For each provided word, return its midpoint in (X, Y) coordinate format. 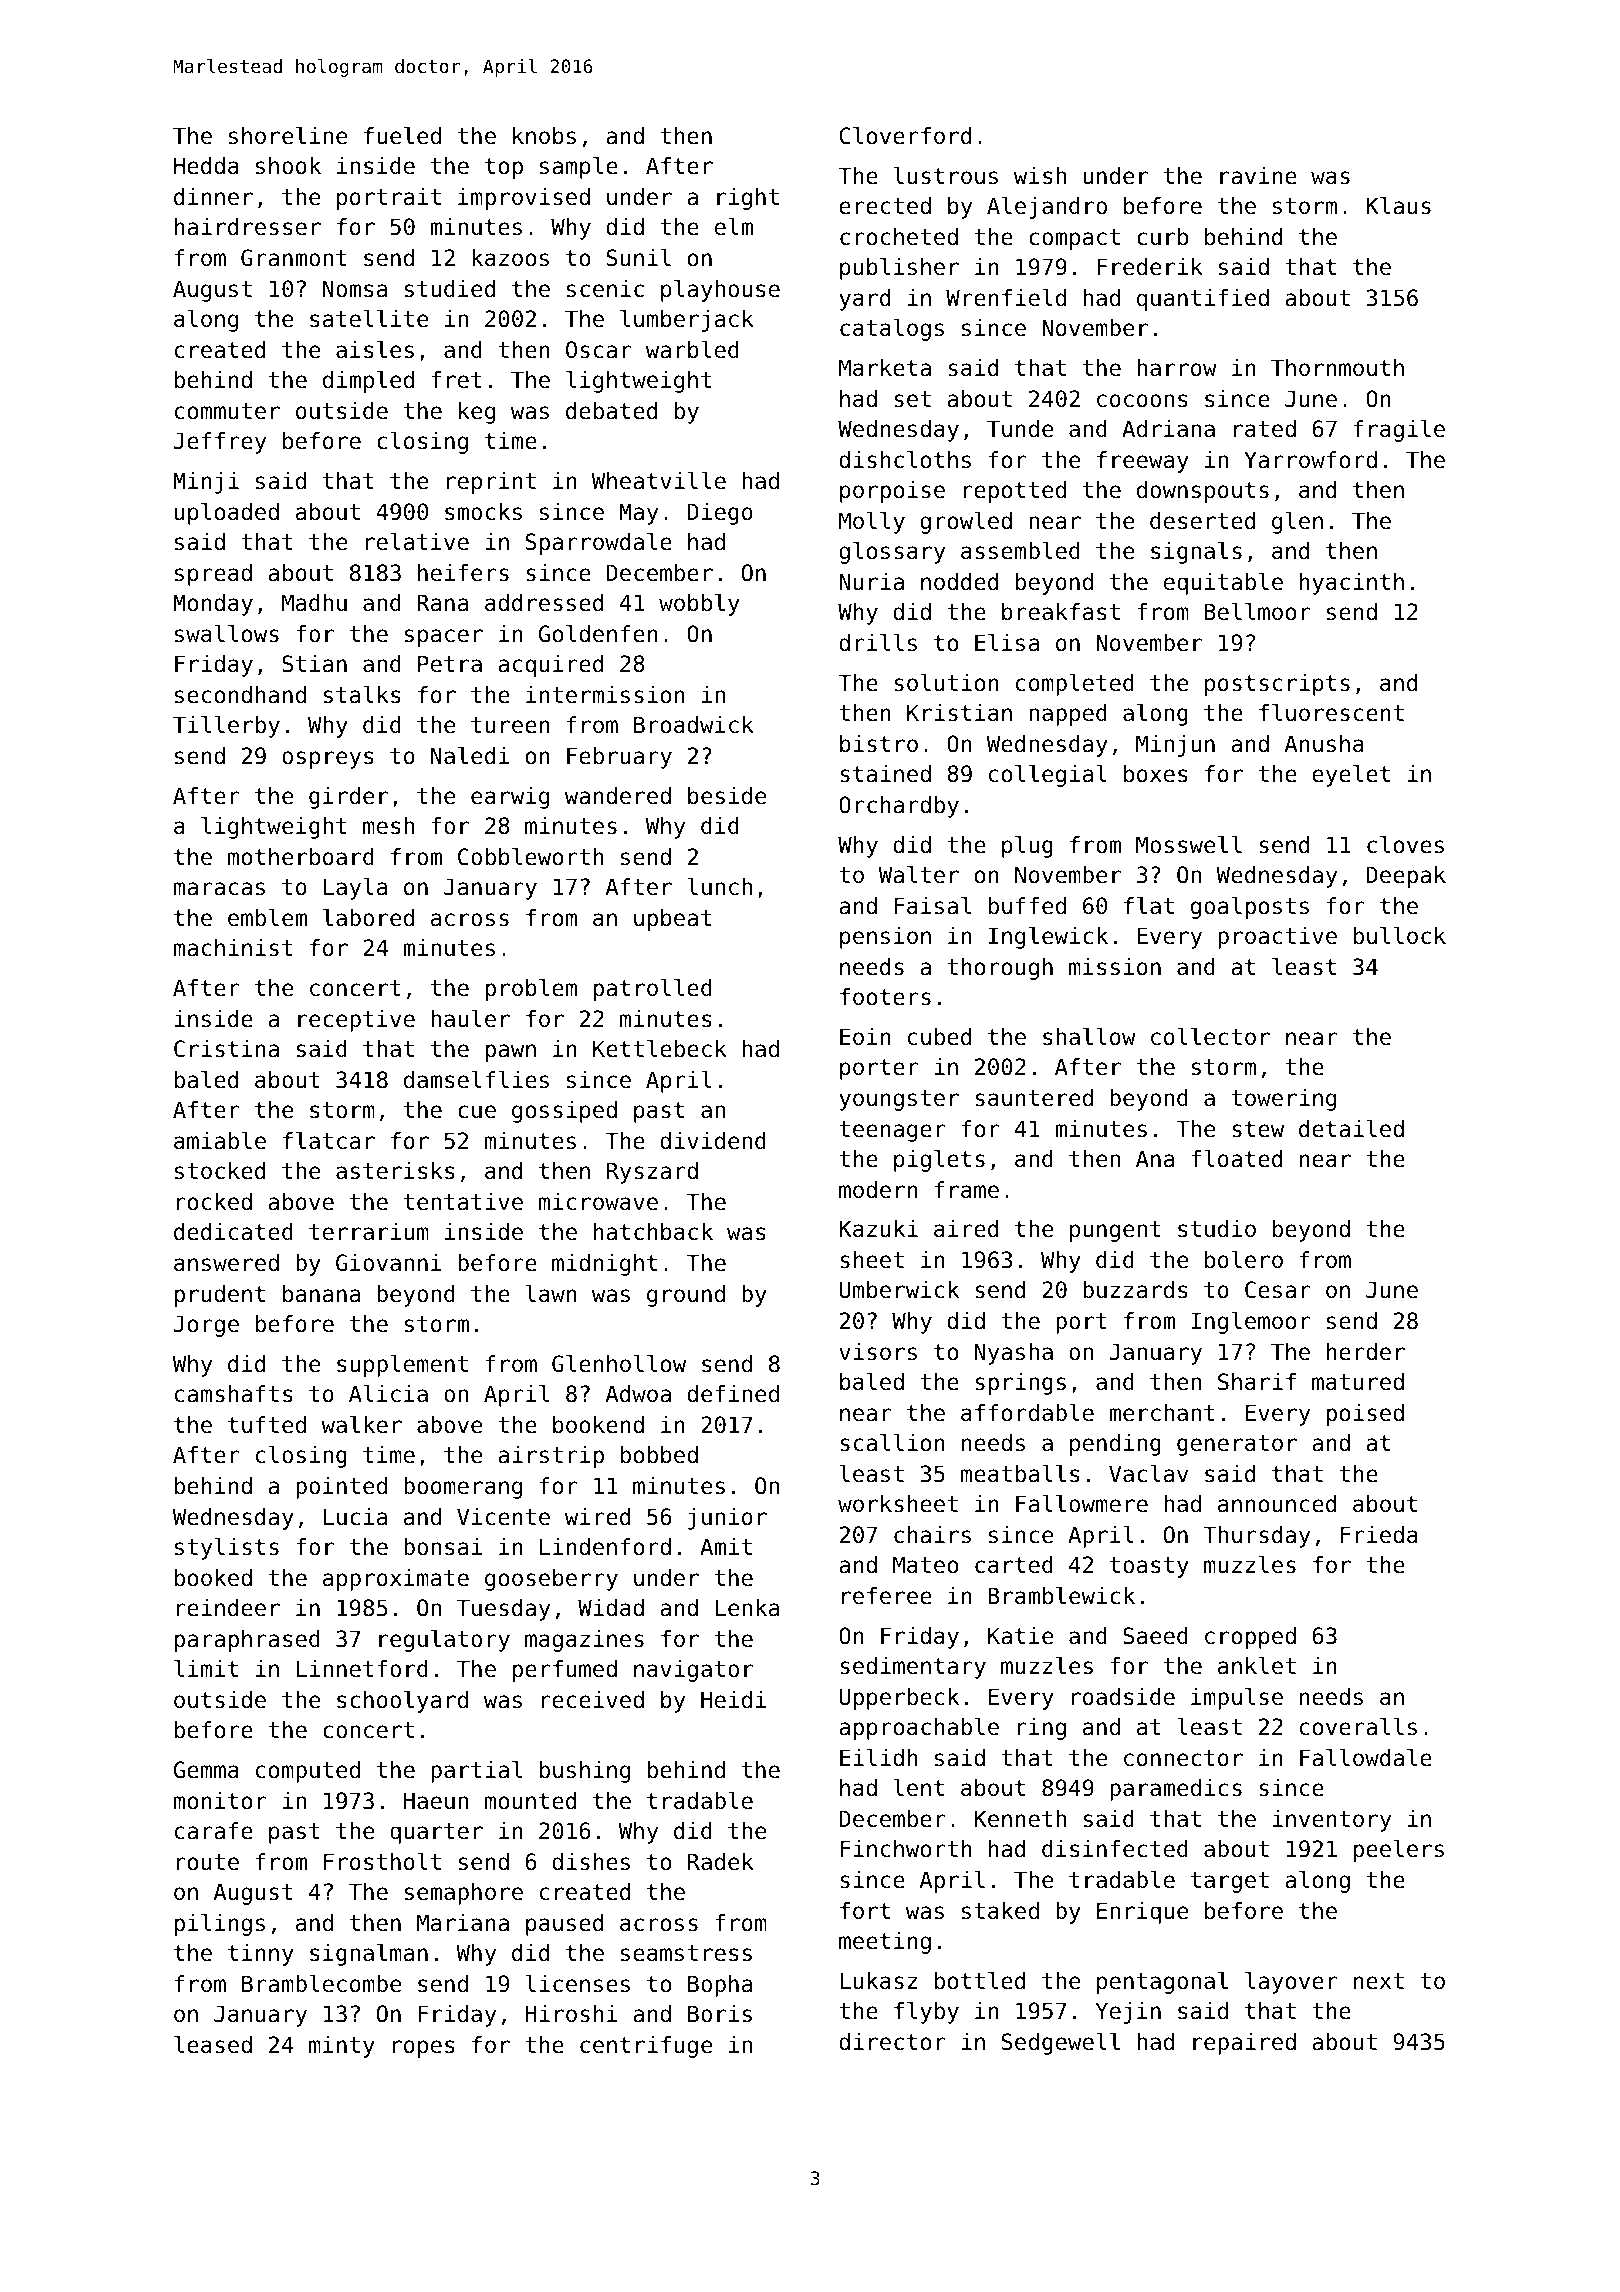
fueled (402, 136)
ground (686, 1296)
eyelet (1351, 776)
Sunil (639, 258)
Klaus (1398, 206)
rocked (214, 1202)
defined (733, 1394)
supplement (402, 1366)
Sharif (1257, 1382)
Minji (206, 483)
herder (1366, 1352)
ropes (424, 2049)
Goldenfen (598, 634)
